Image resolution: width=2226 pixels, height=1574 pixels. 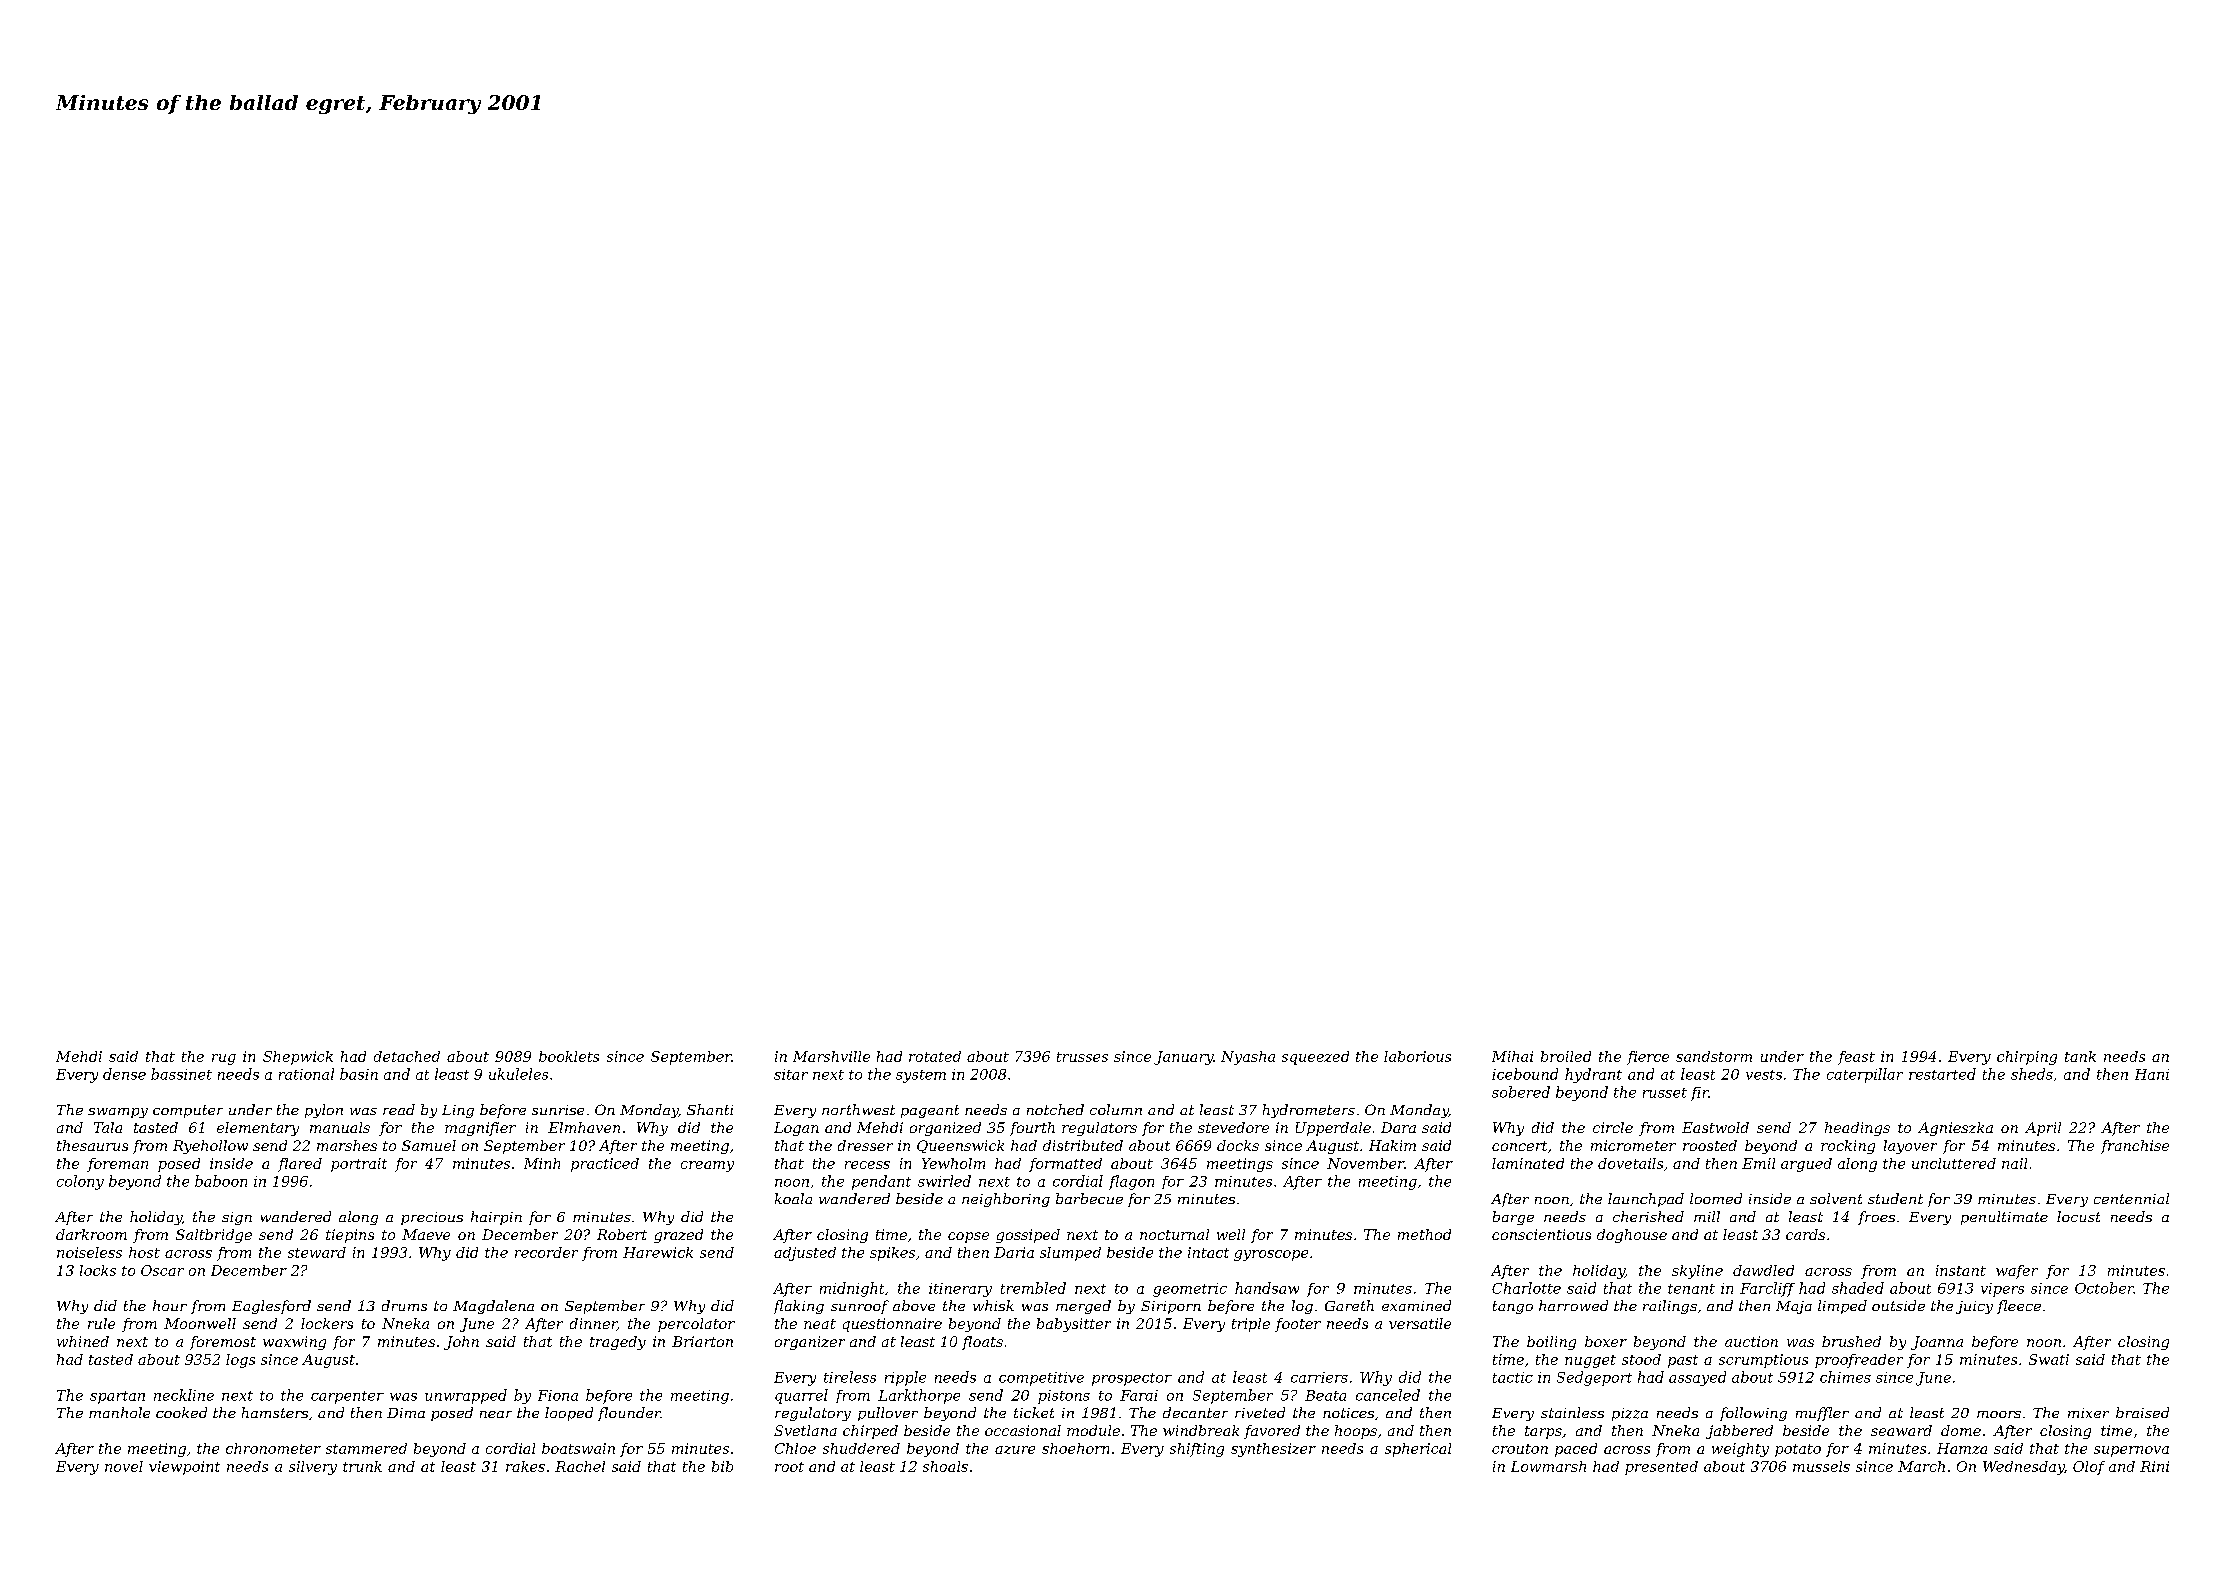 What do you see at coordinates (793, 1198) in the document?
I see `koala` at bounding box center [793, 1198].
